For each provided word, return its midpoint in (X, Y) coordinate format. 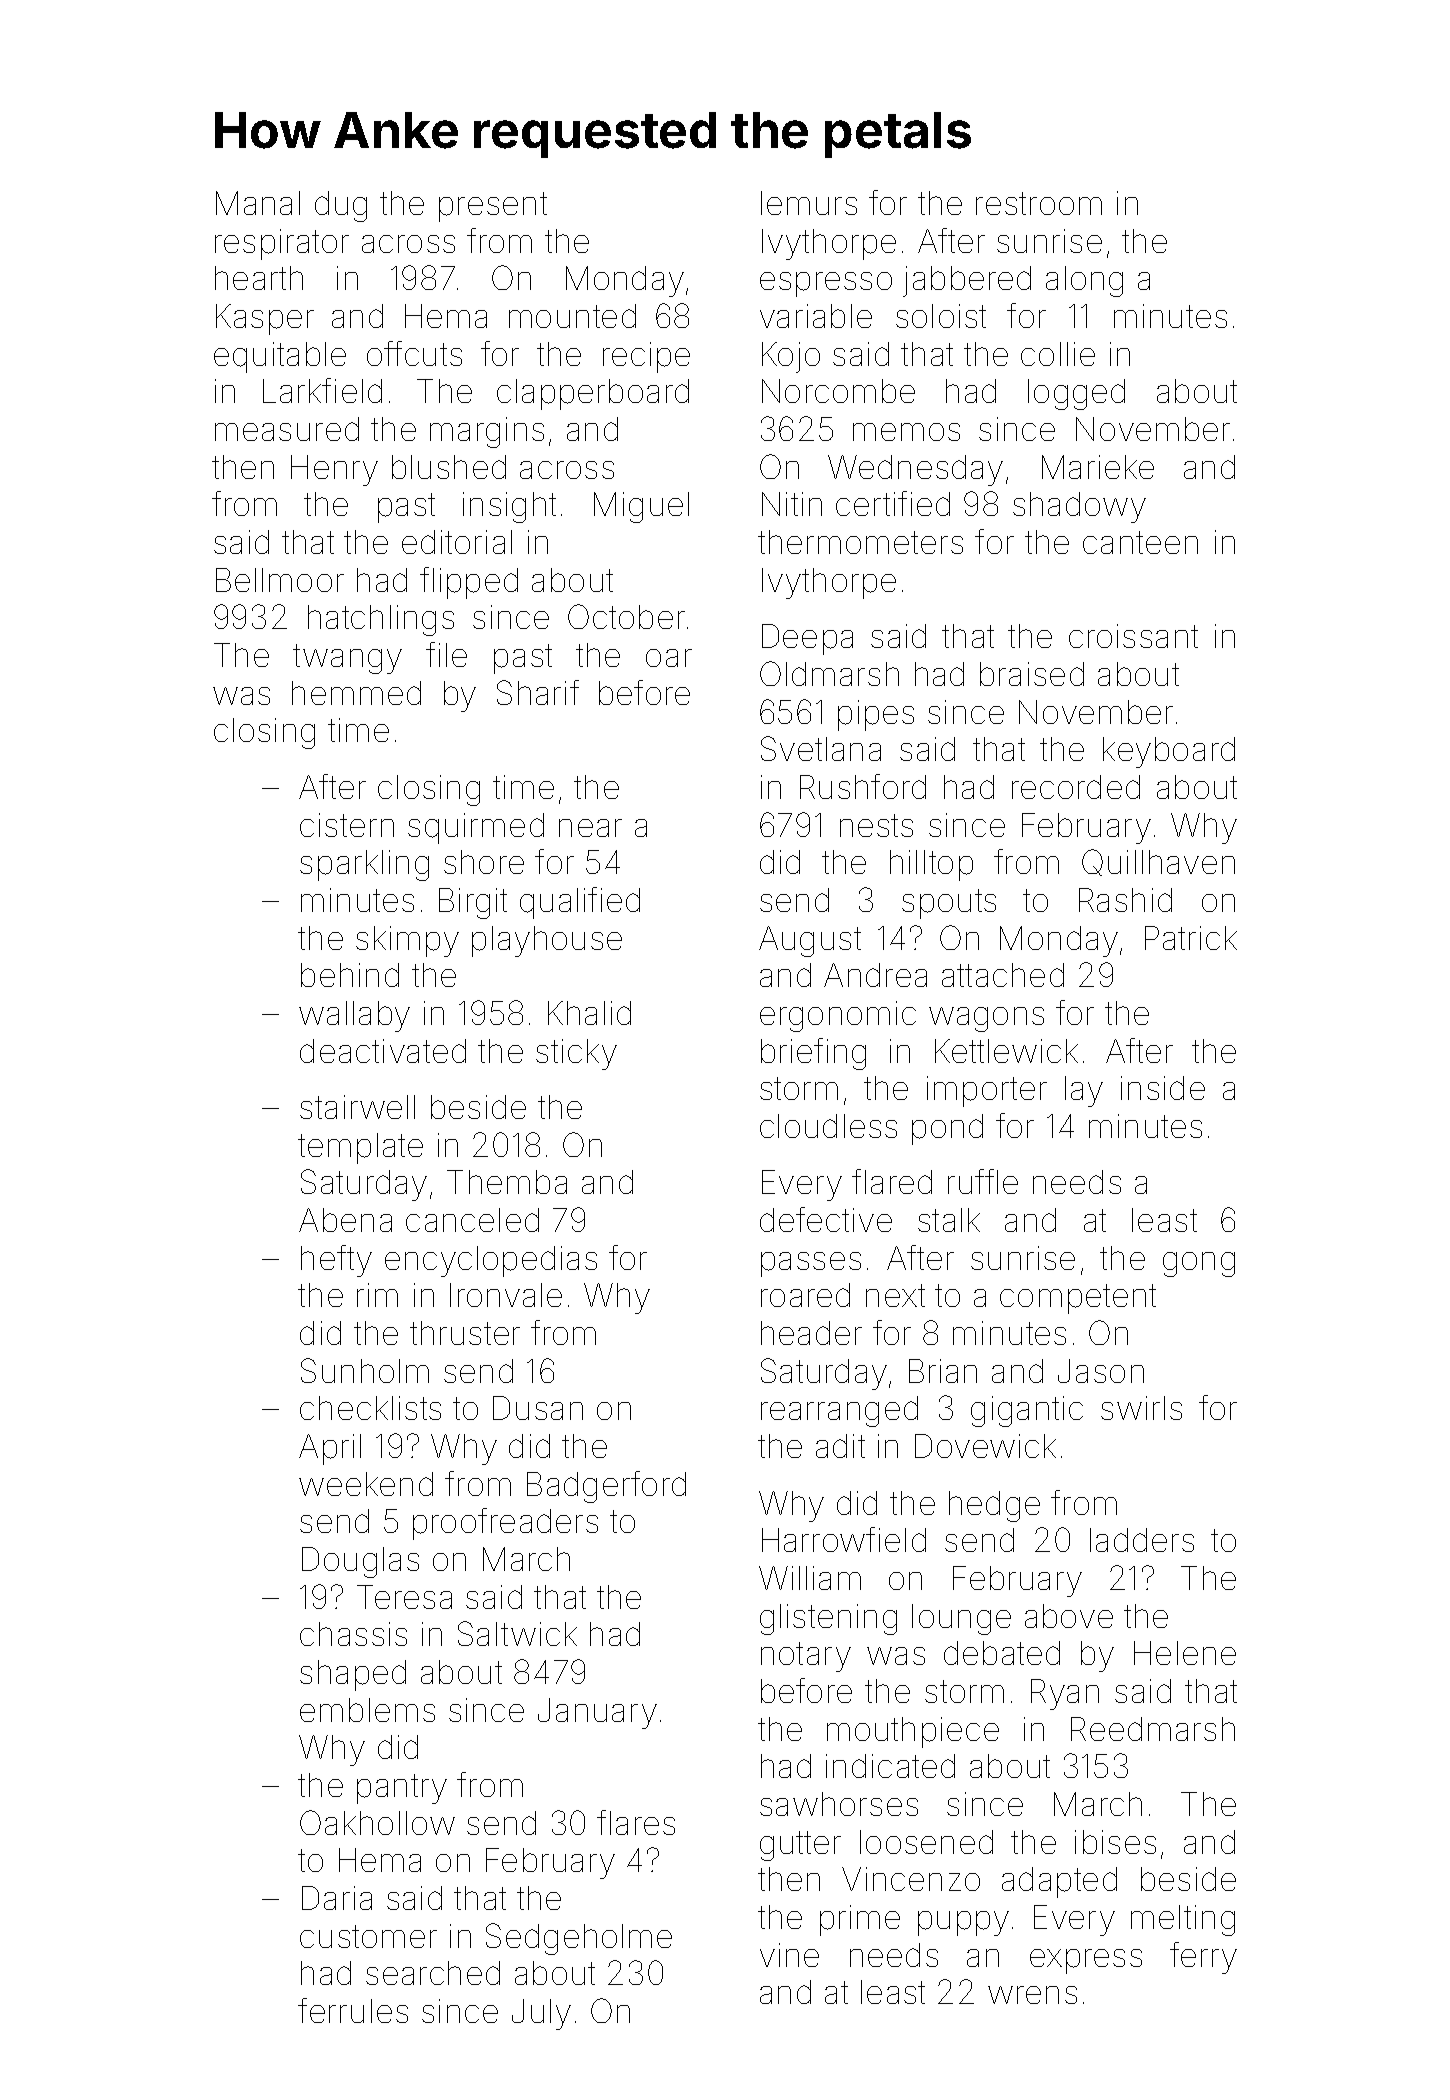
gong (1199, 1264)
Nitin (792, 504)
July (541, 2014)
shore (484, 862)
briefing (813, 1054)
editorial (457, 542)
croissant (1133, 636)
